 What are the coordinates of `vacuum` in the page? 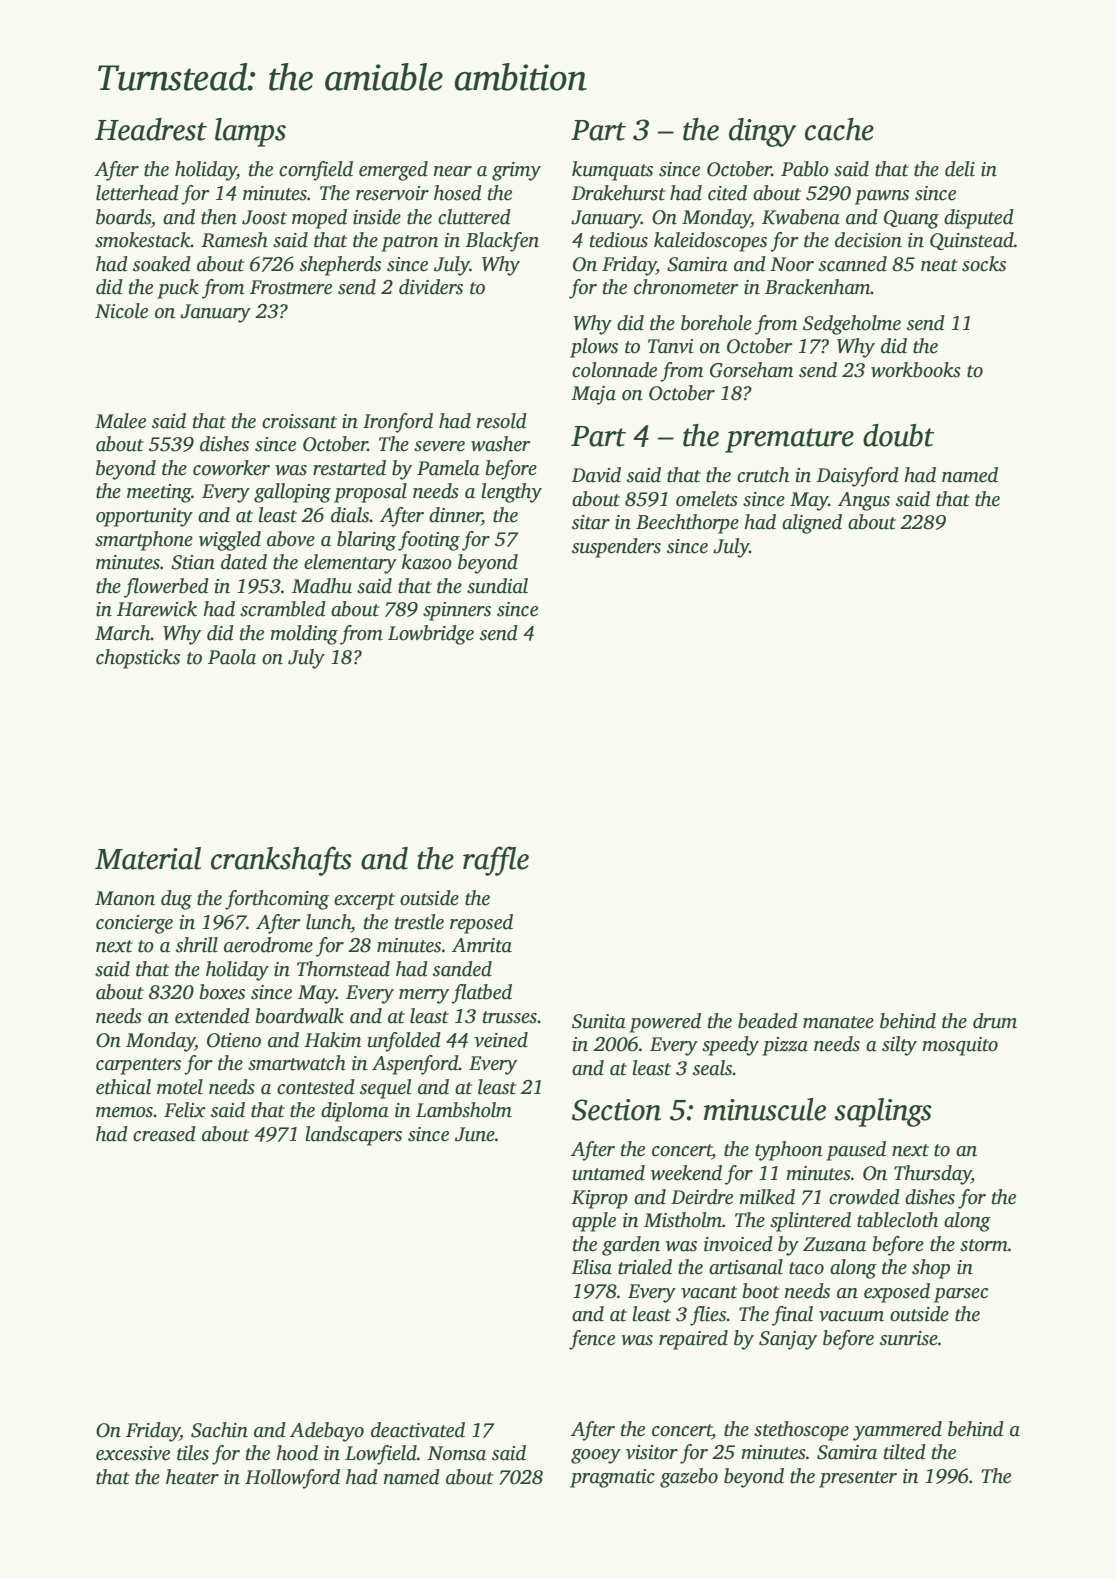 It's located at (851, 1316).
